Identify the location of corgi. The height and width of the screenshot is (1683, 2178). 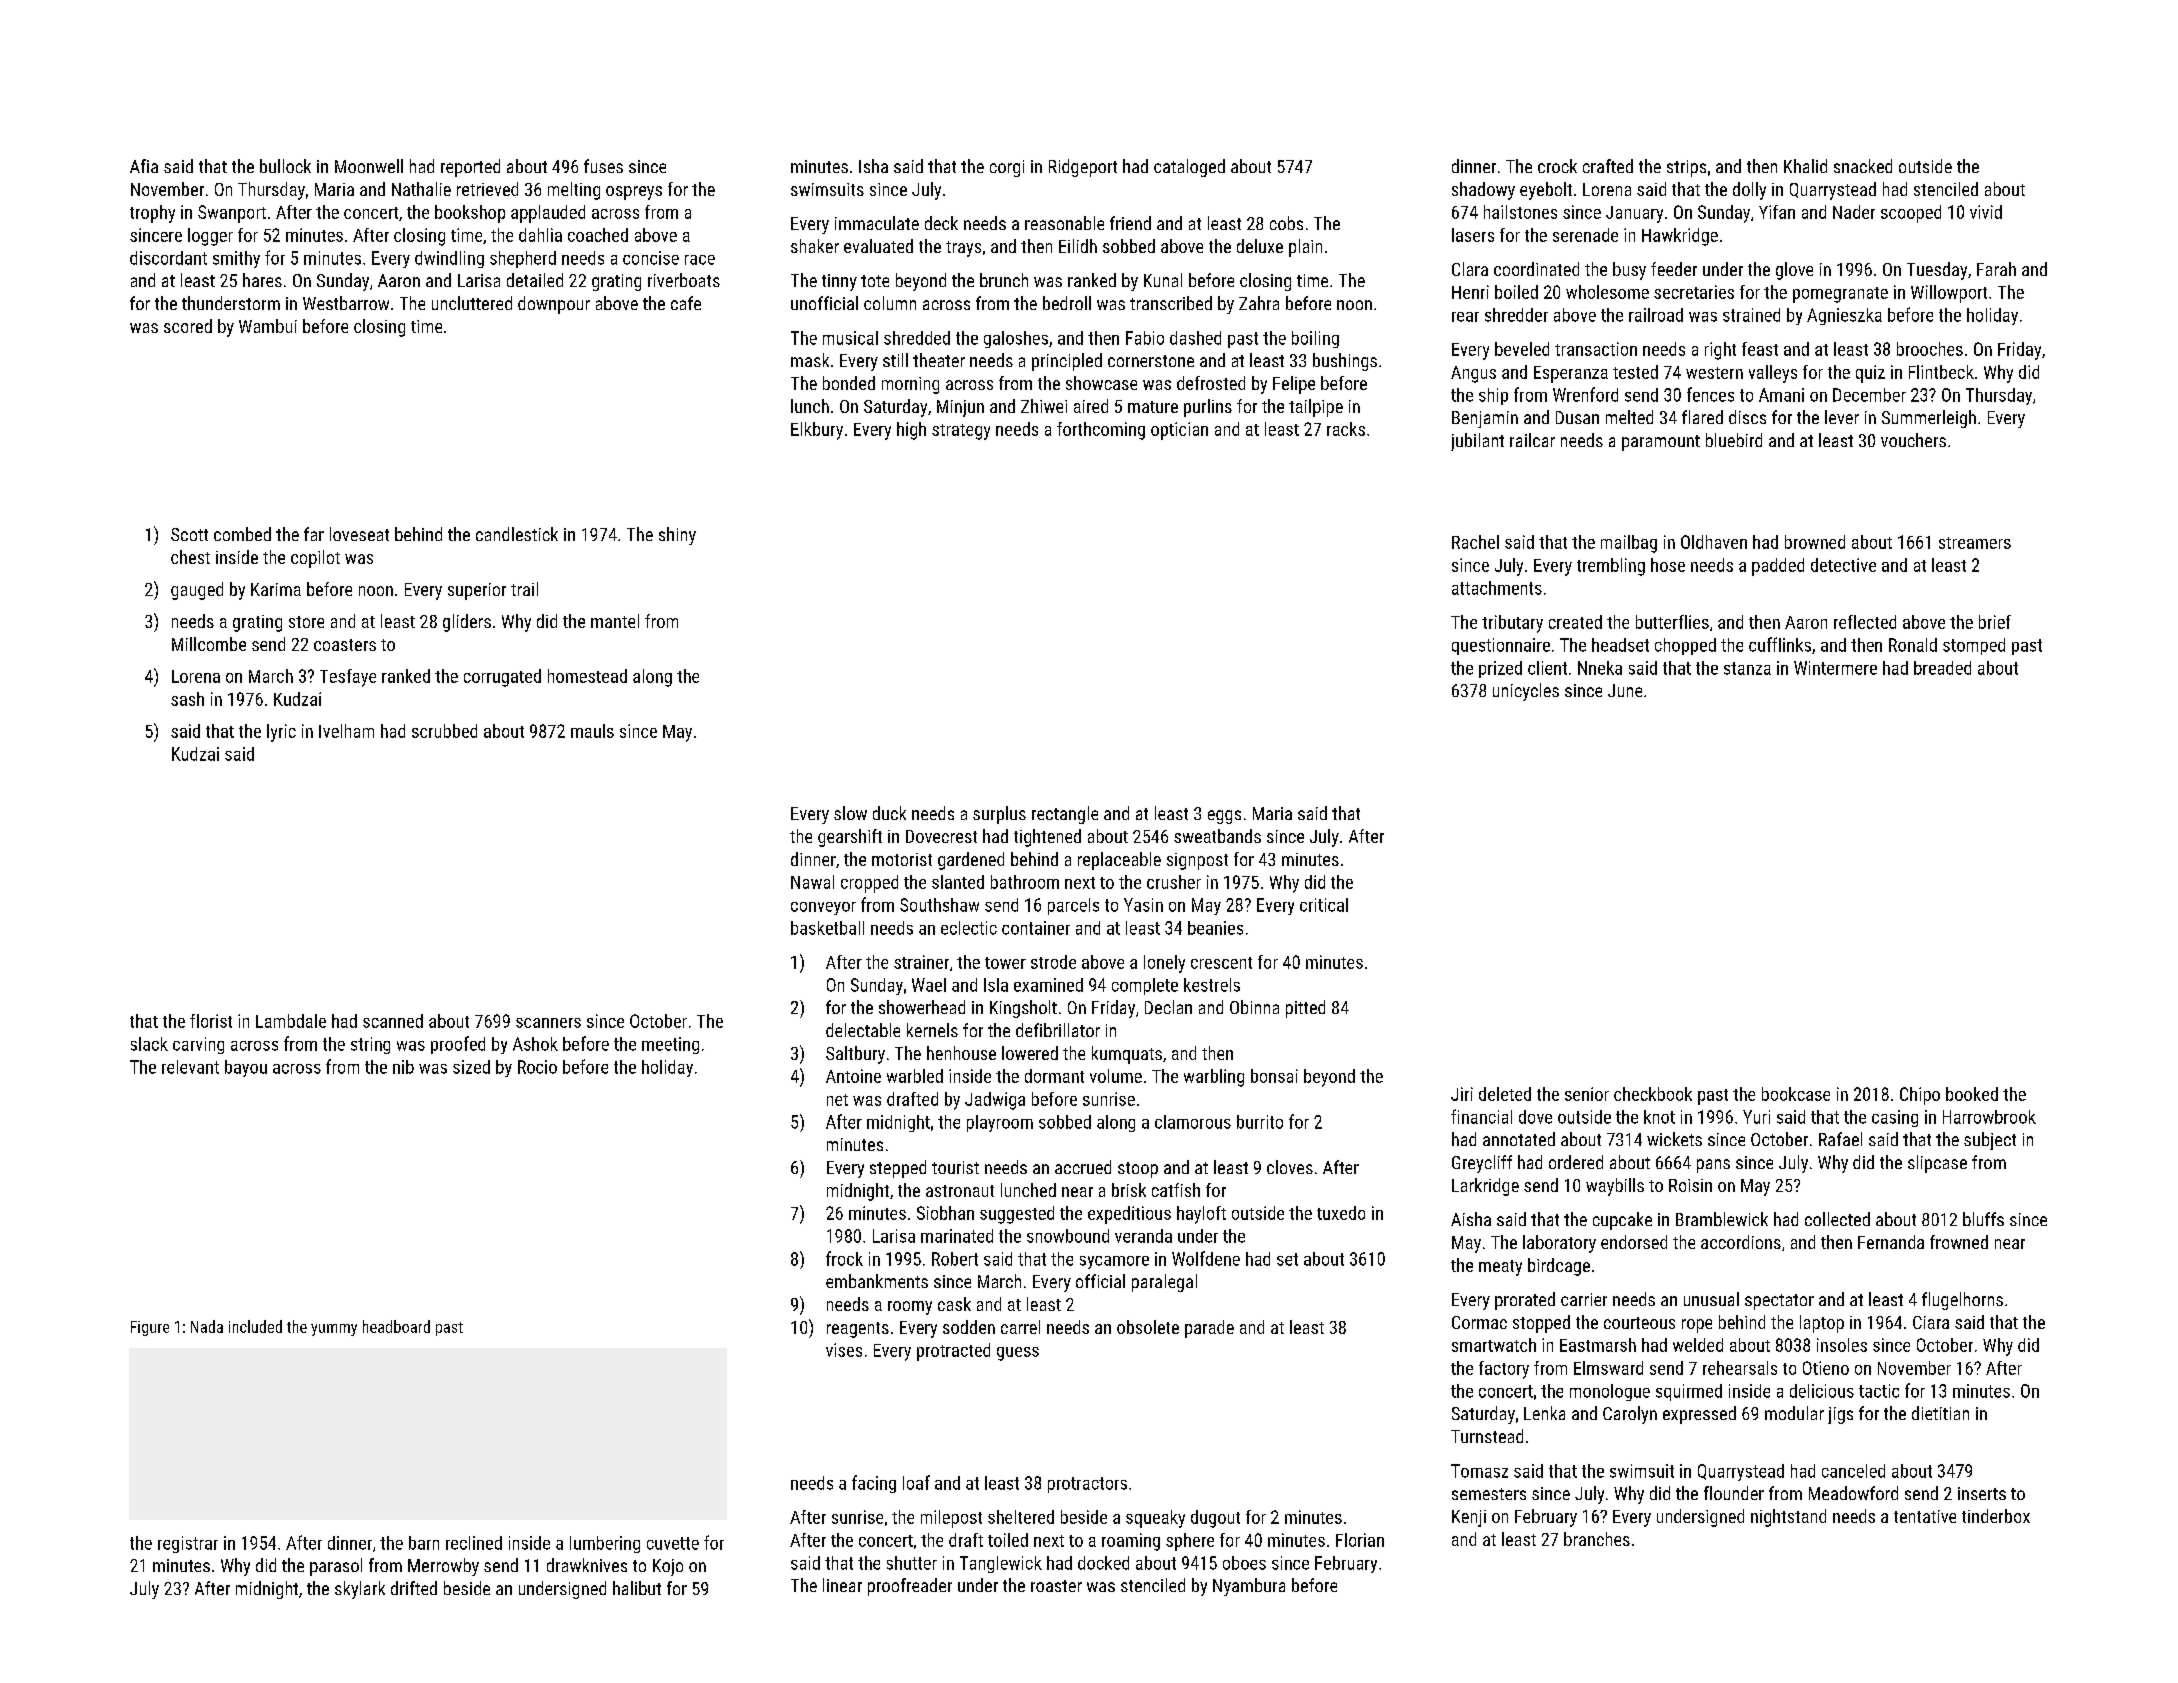
(1007, 168).
